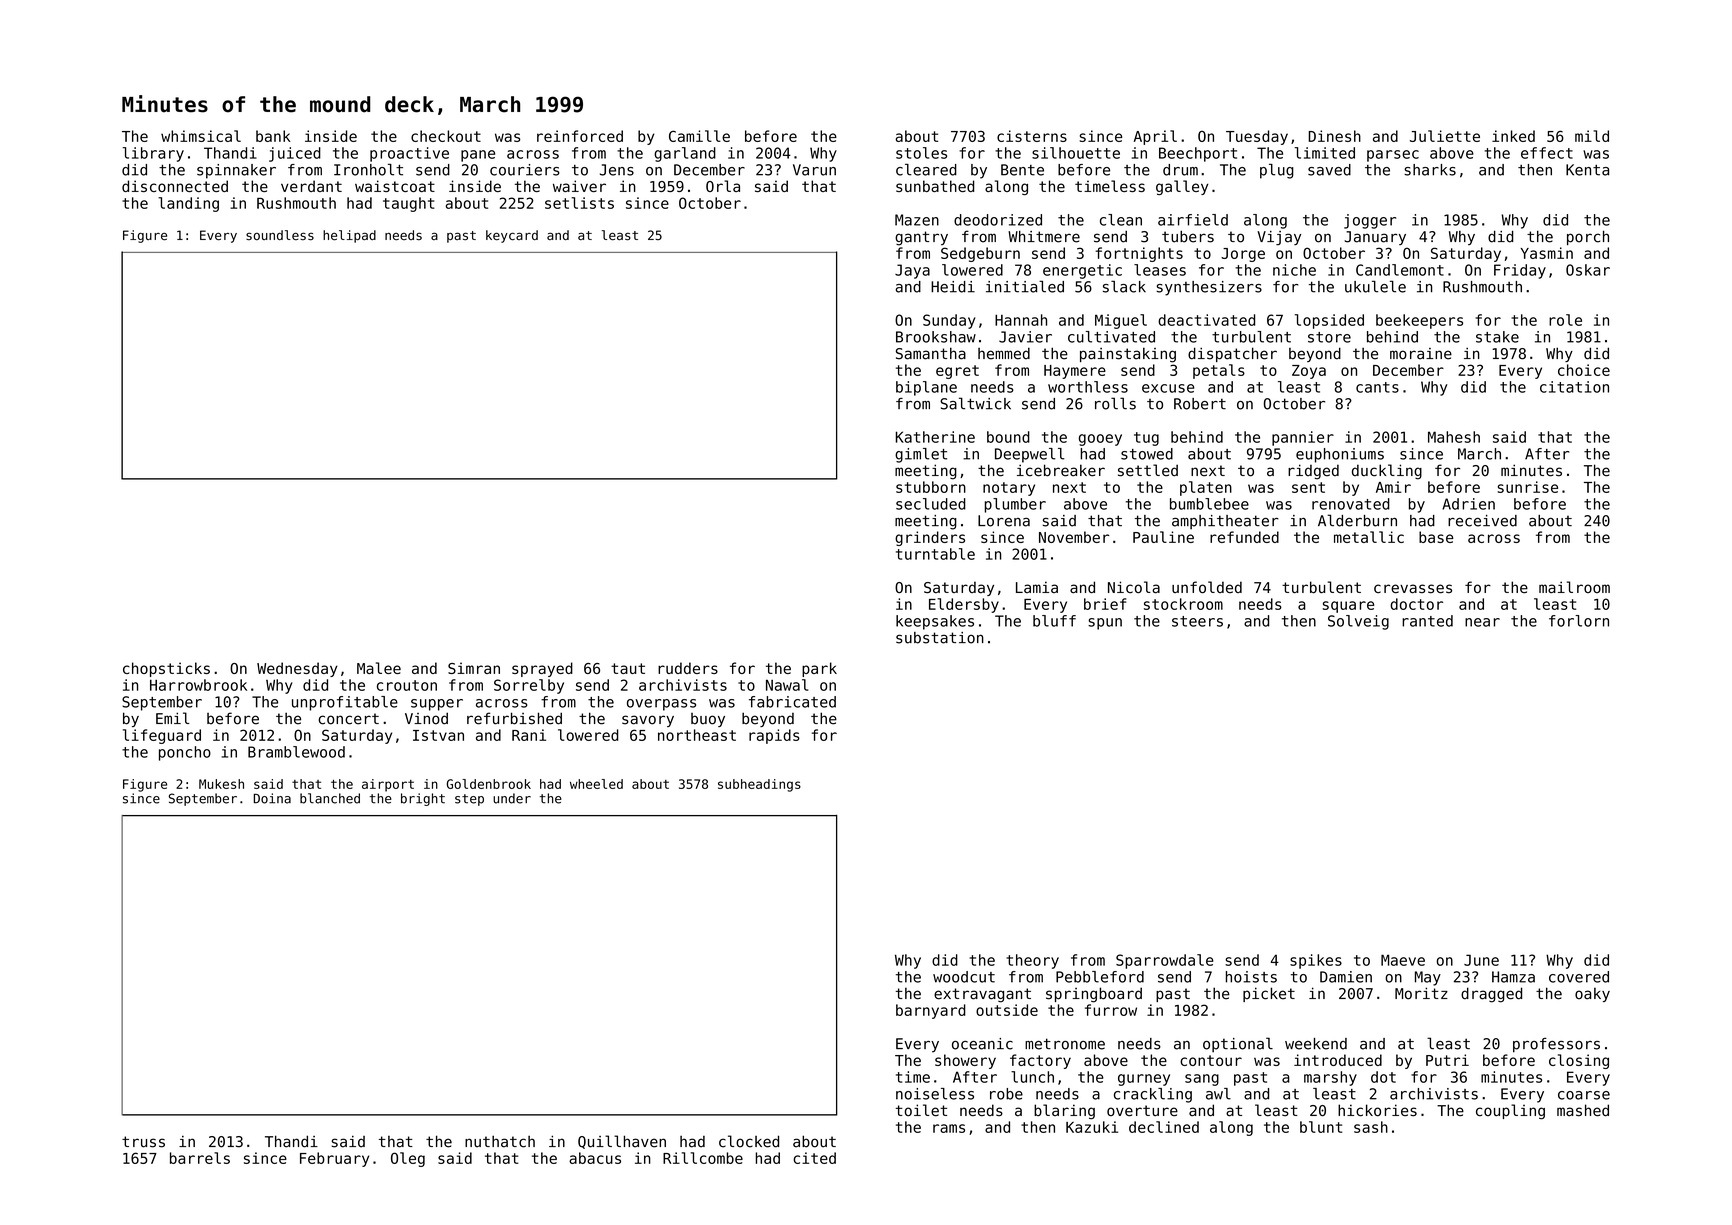  Describe the element at coordinates (1527, 487) in the screenshot. I see `sunrise` at that location.
